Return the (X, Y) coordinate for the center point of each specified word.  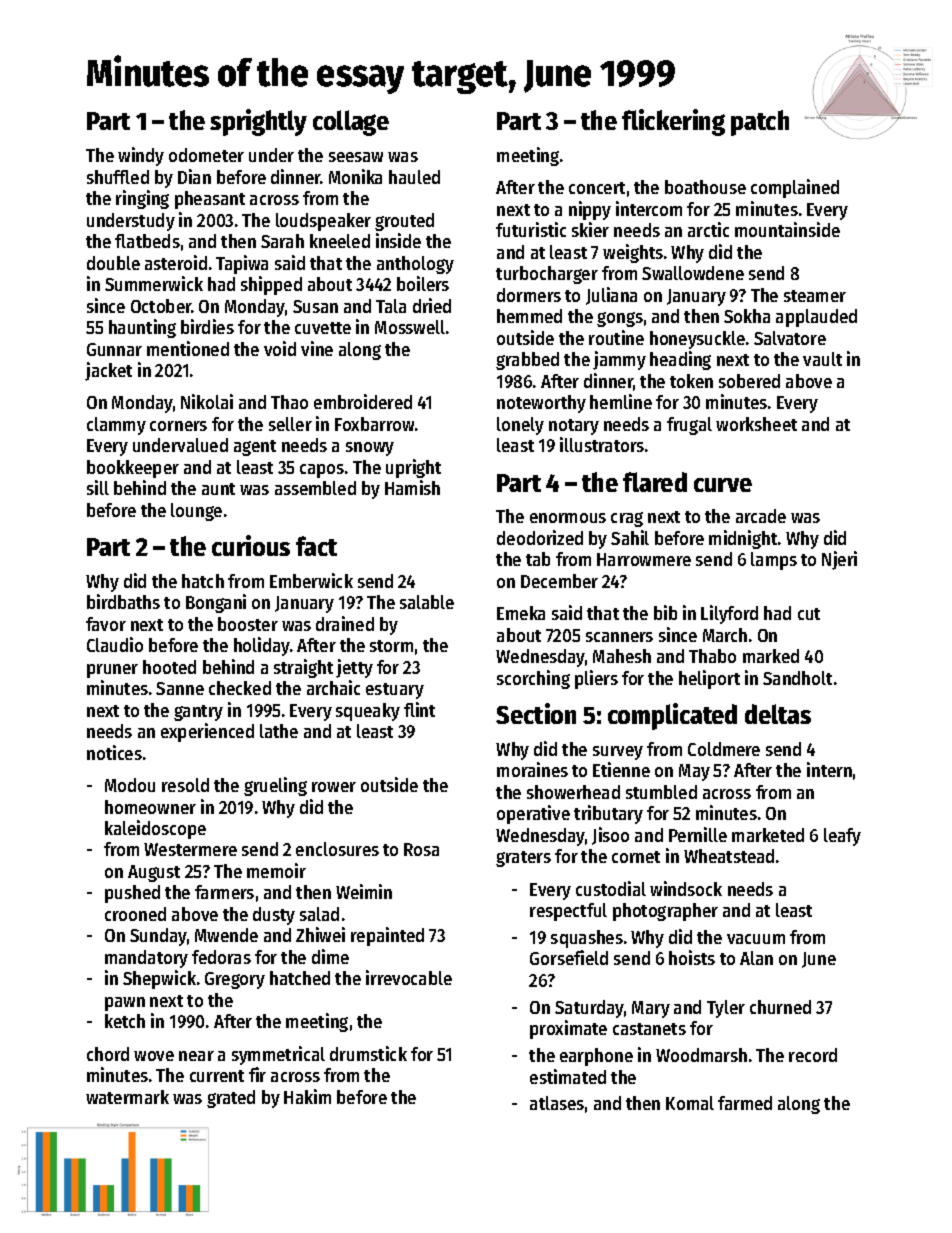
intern (829, 769)
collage (351, 123)
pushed (132, 894)
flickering (673, 122)
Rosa (421, 849)
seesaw (356, 157)
